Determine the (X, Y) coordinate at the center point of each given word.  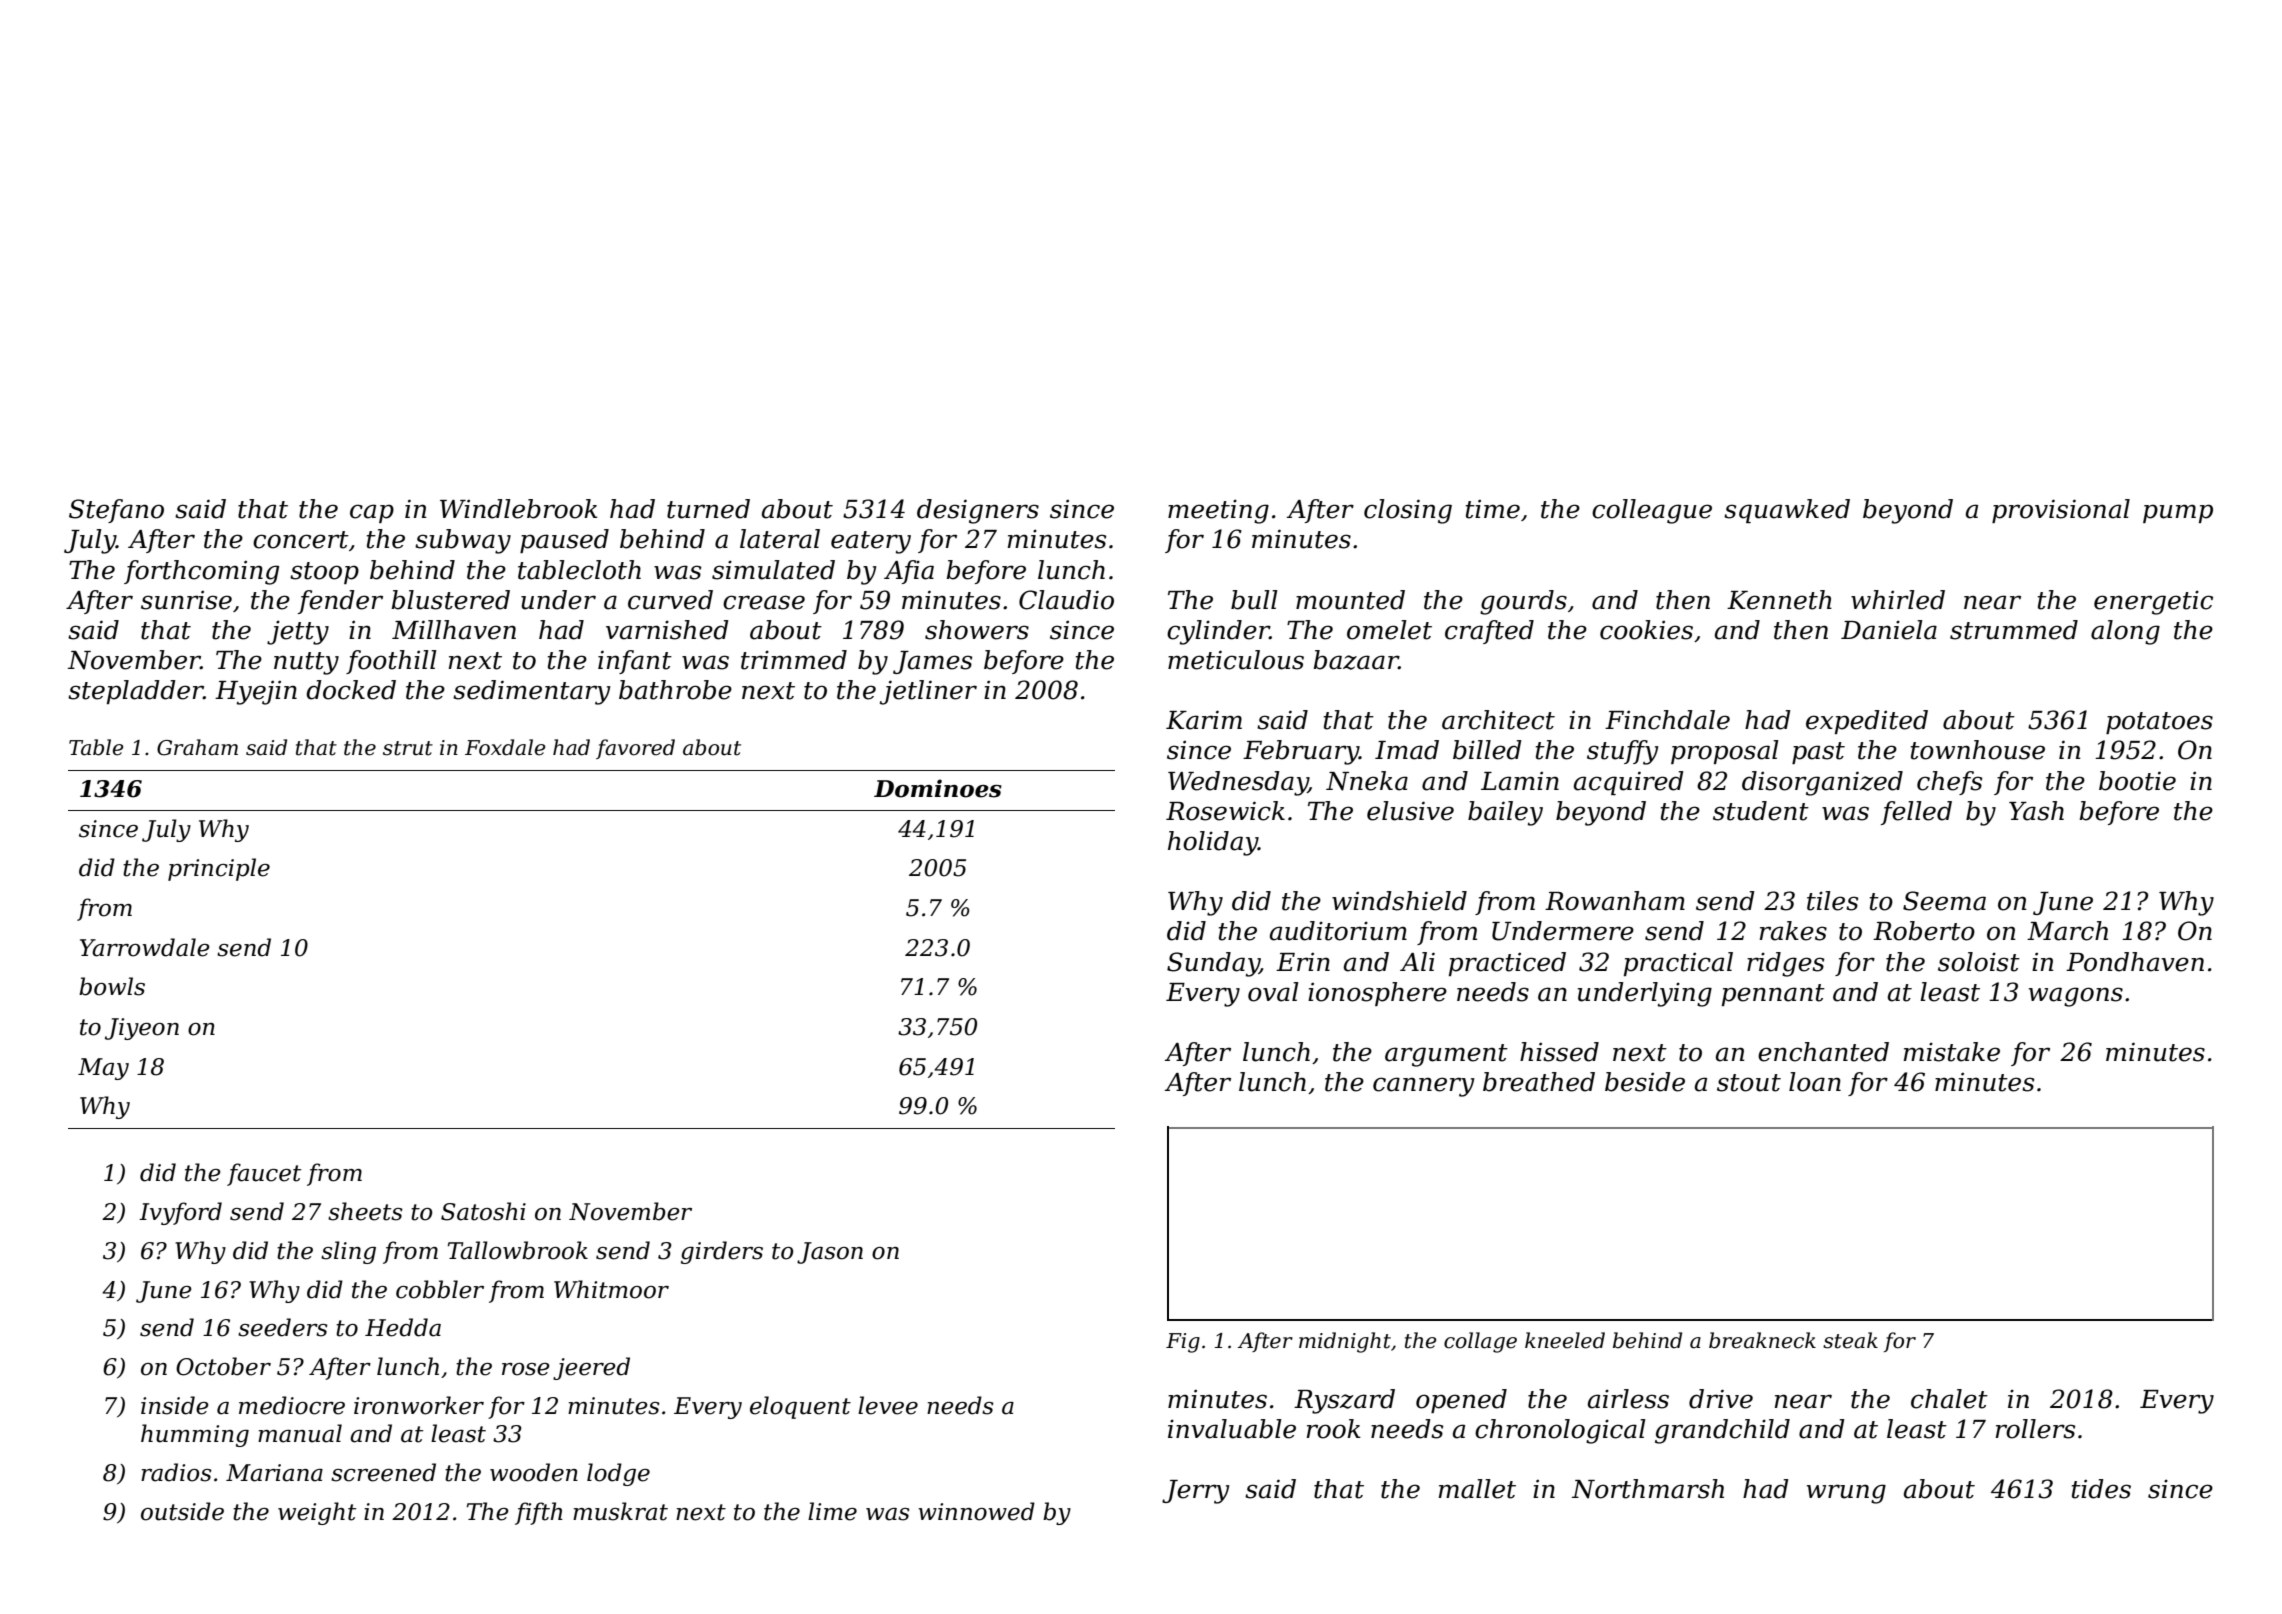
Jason (830, 1253)
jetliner (928, 692)
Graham (197, 747)
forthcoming (201, 572)
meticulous (1236, 660)
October (223, 1366)
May (103, 1069)
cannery (1424, 1087)
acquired (1629, 783)
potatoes (2159, 723)
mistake (1951, 1052)
